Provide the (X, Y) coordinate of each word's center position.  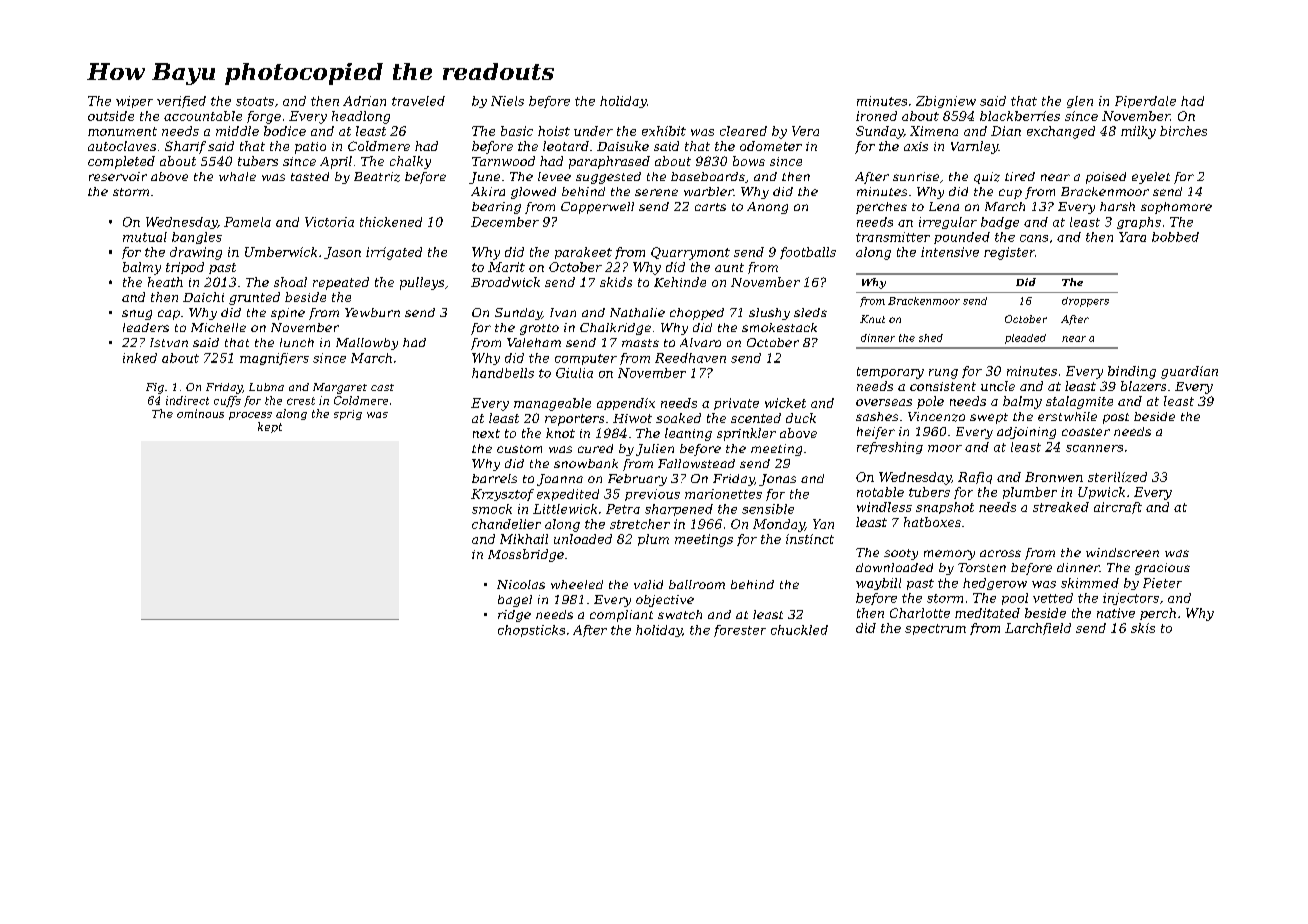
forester (740, 631)
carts (710, 207)
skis (1143, 628)
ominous (200, 413)
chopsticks (531, 631)
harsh (1117, 206)
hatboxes (932, 522)
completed (121, 162)
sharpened (679, 510)
